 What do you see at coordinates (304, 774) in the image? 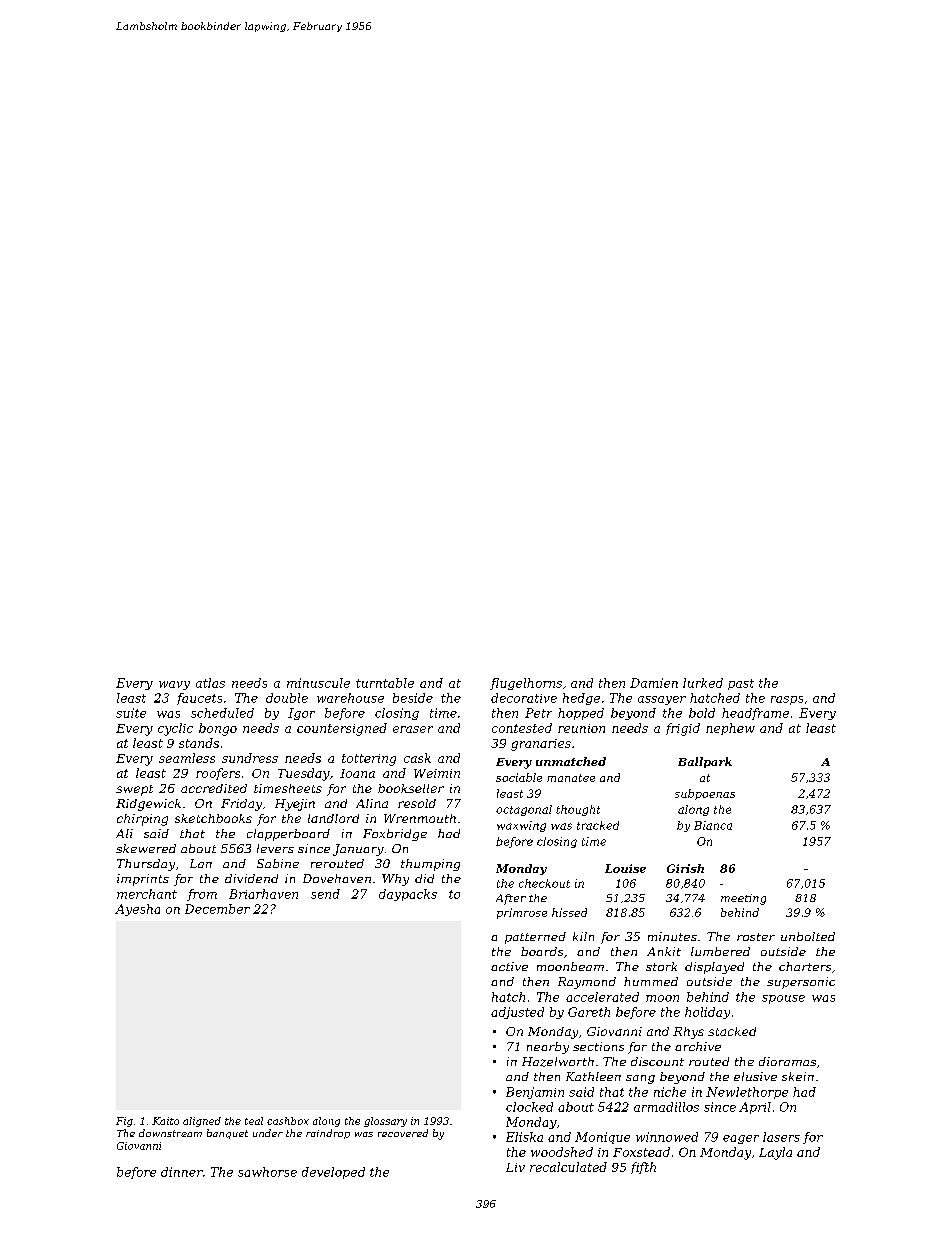
I see `Tuesday` at bounding box center [304, 774].
